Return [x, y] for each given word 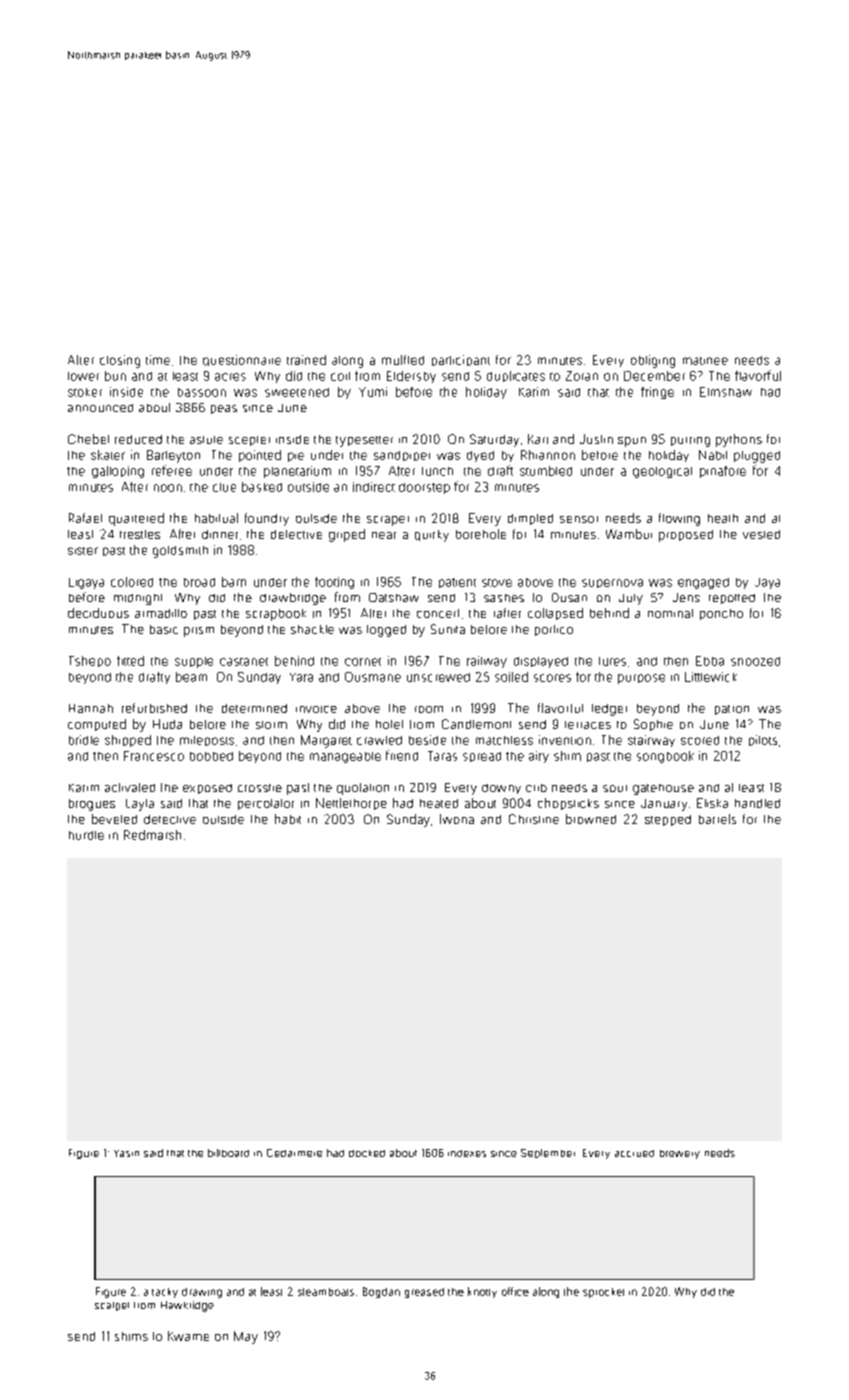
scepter [249, 441]
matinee [705, 361]
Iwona [457, 819]
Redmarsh [152, 835]
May [246, 1337]
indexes [467, 1153]
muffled [403, 360]
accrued [634, 1153]
